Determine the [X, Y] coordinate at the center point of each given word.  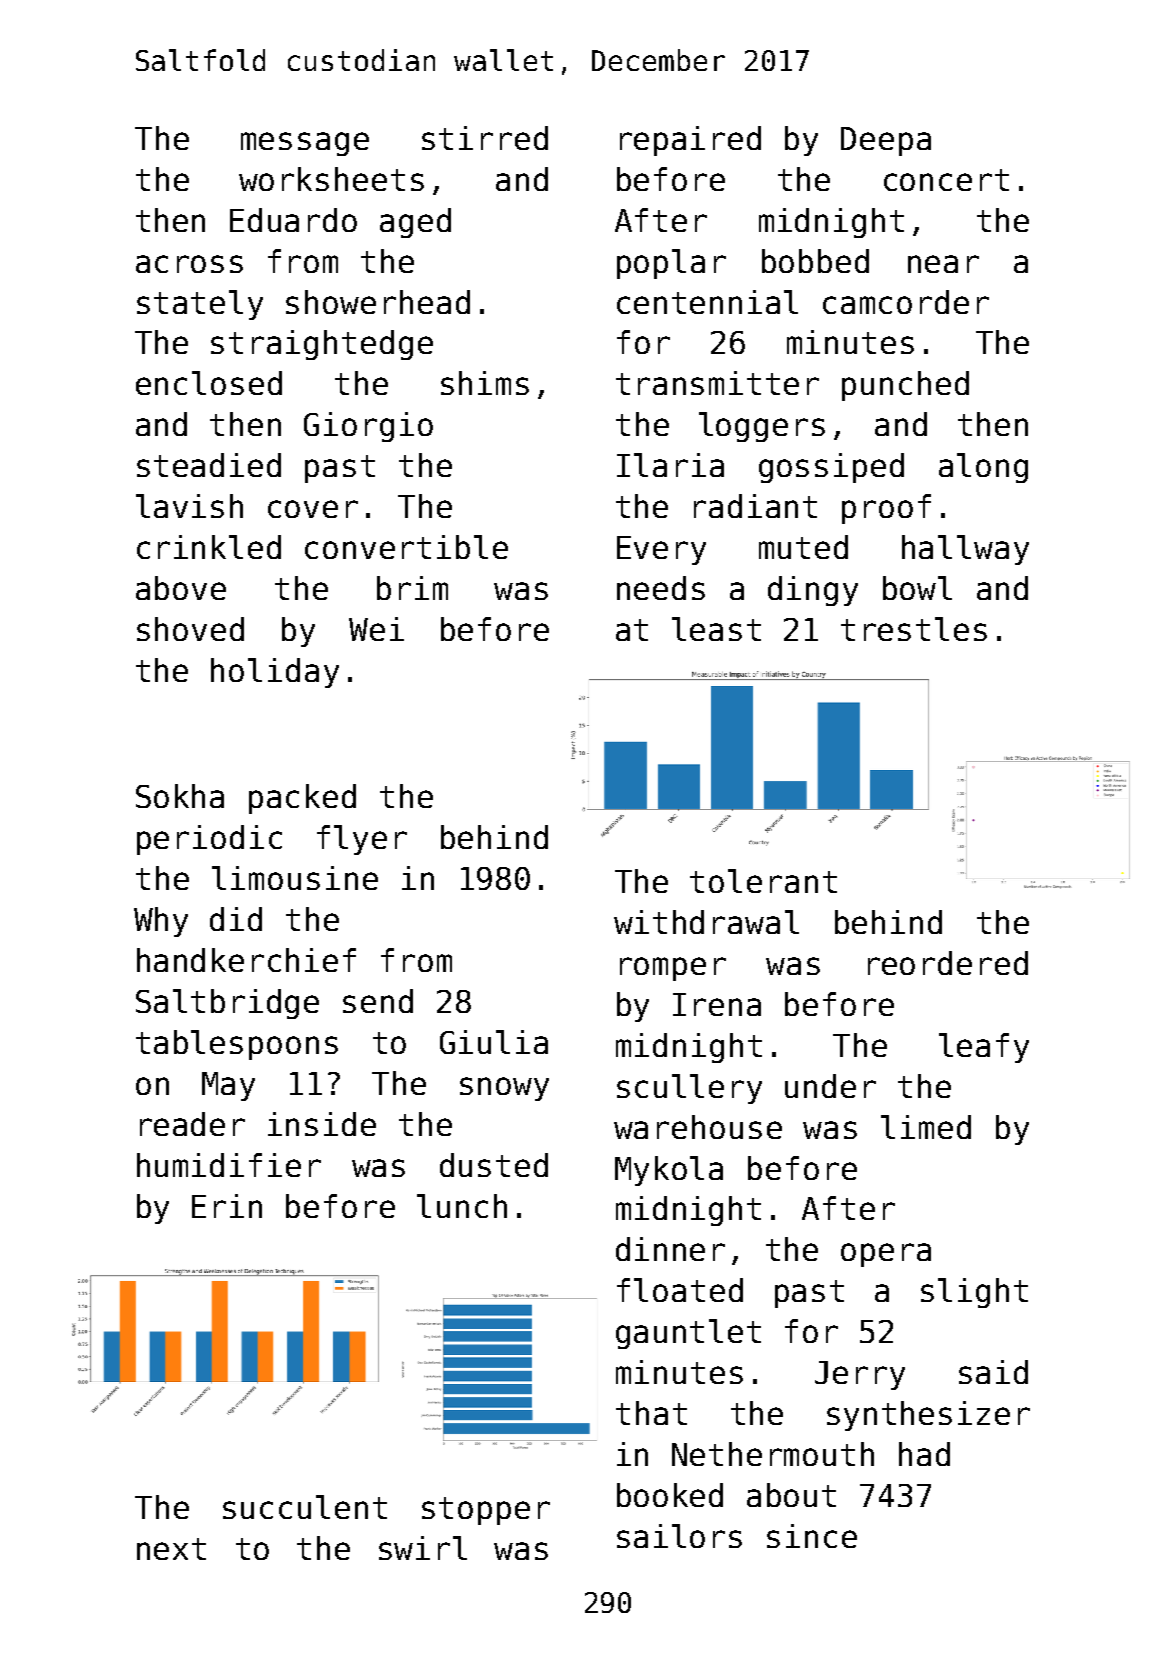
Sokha [180, 796]
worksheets [331, 179]
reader [192, 1124]
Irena [717, 1004]
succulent [305, 1507]
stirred [485, 138]
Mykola [669, 1171]
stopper [486, 1511]
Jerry [860, 1375]
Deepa [886, 141]
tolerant [763, 881]
